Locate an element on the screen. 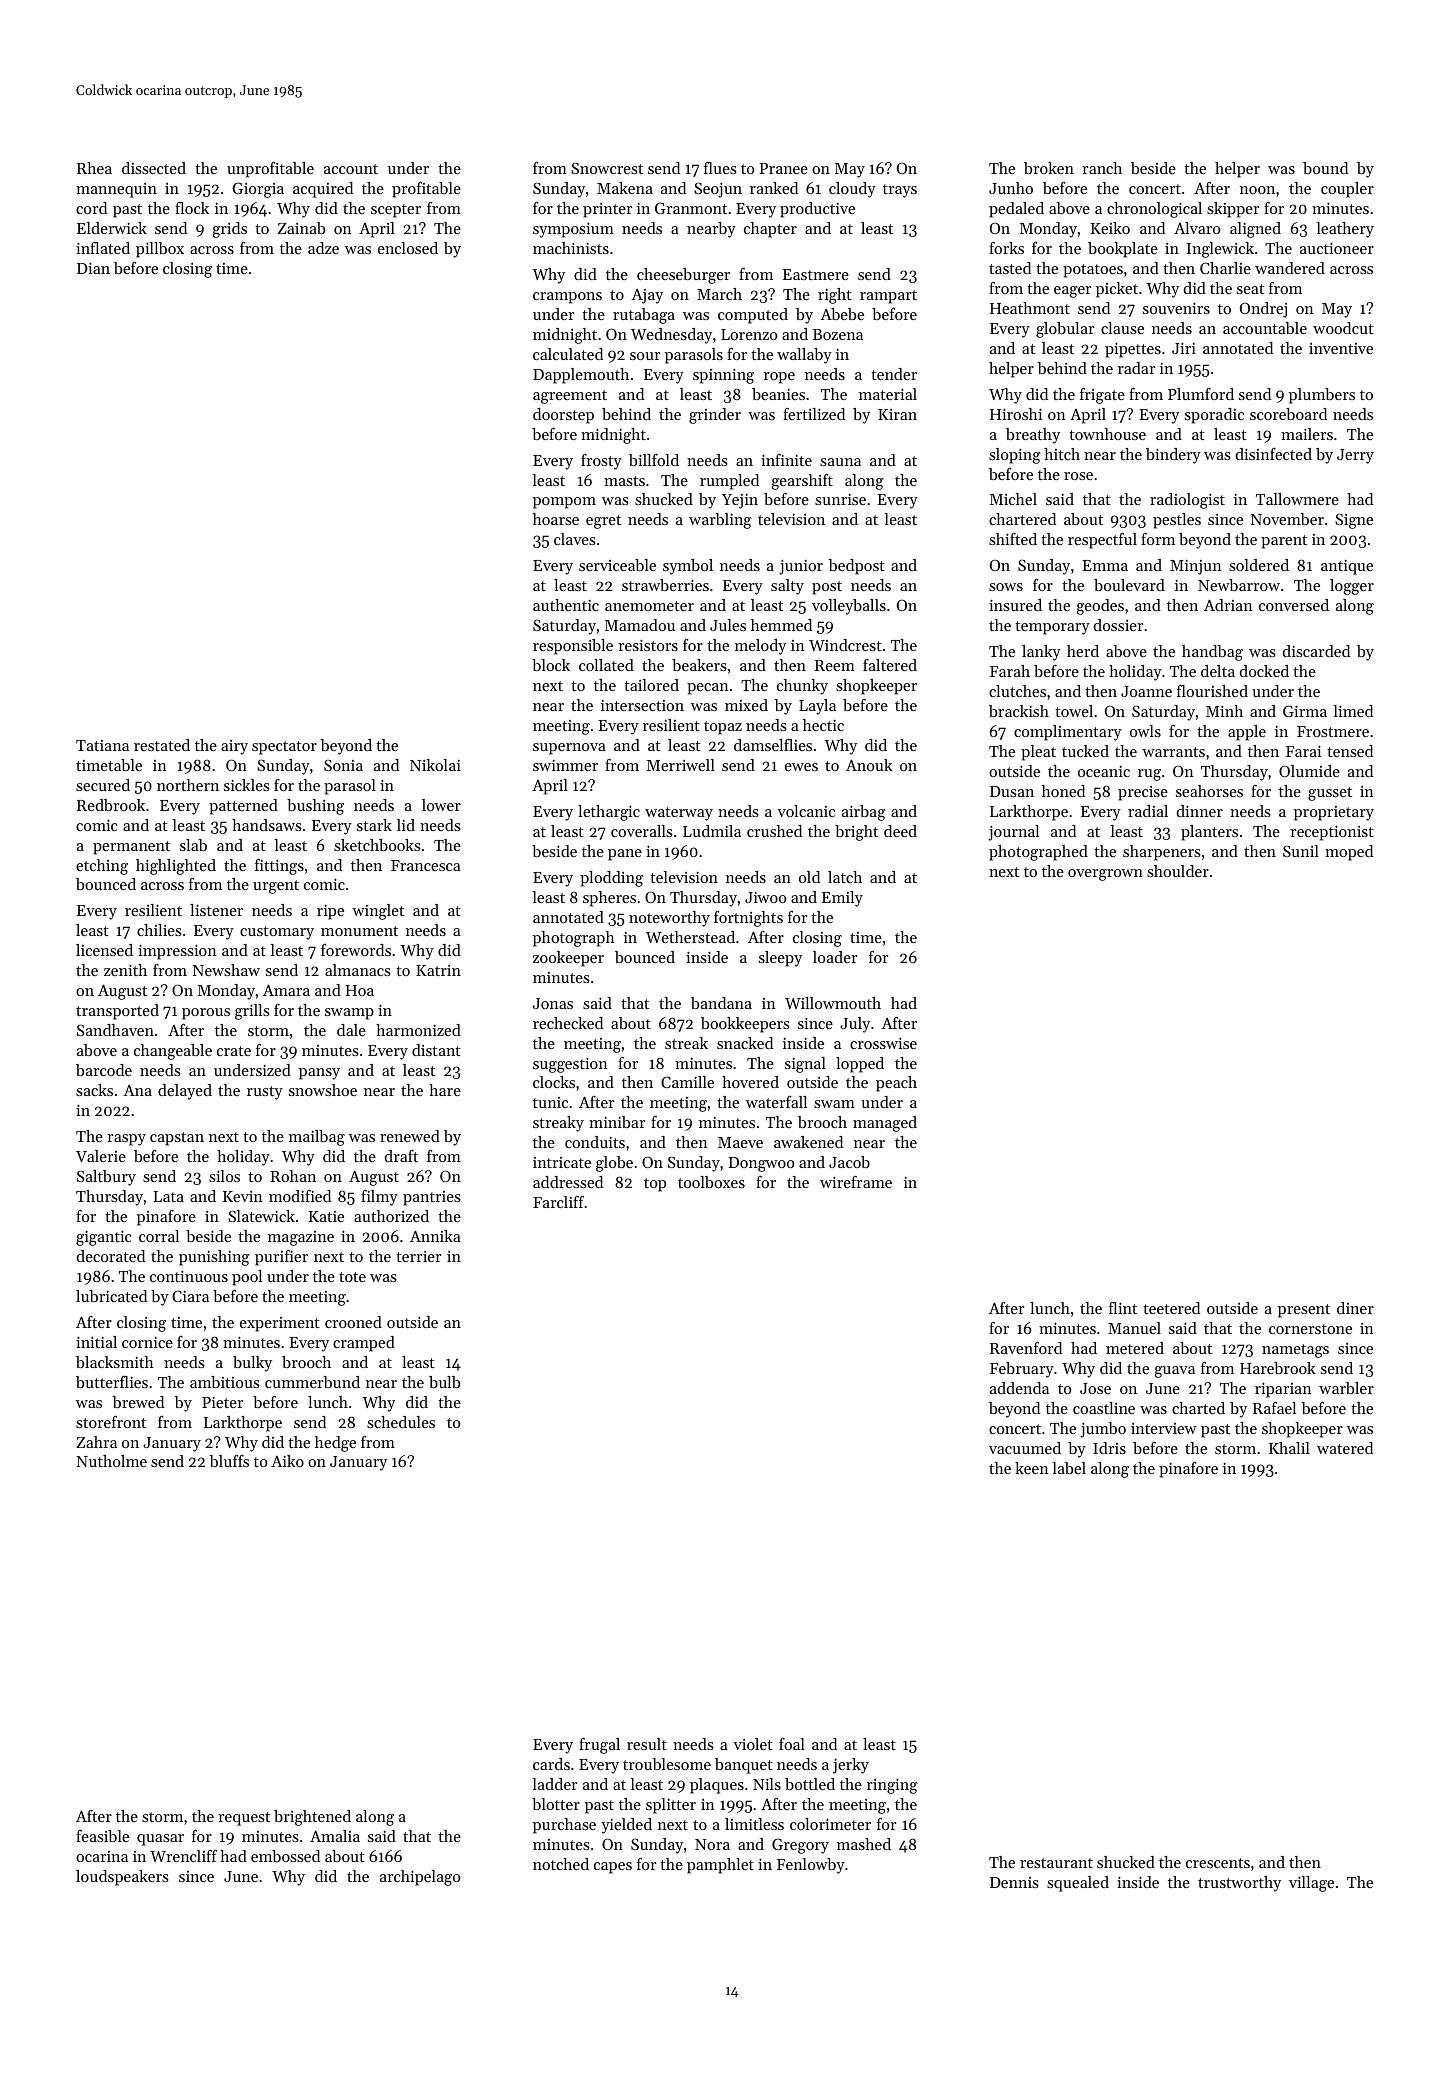 The width and height of the screenshot is (1450, 2100). Yejin is located at coordinates (740, 501).
